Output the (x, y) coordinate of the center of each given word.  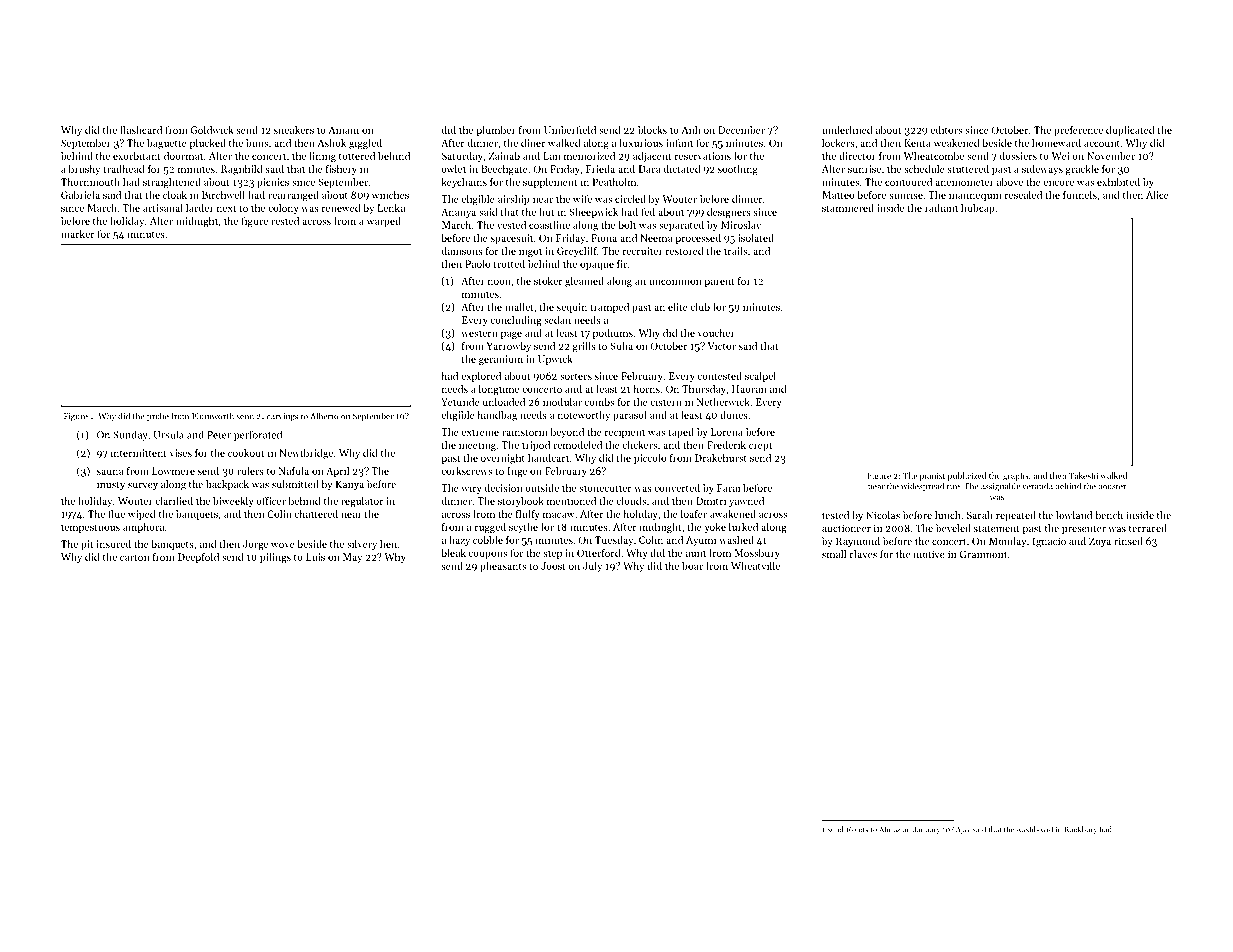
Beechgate (504, 170)
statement (997, 528)
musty (111, 486)
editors (946, 130)
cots (861, 830)
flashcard (141, 129)
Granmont (983, 554)
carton (134, 557)
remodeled (578, 445)
